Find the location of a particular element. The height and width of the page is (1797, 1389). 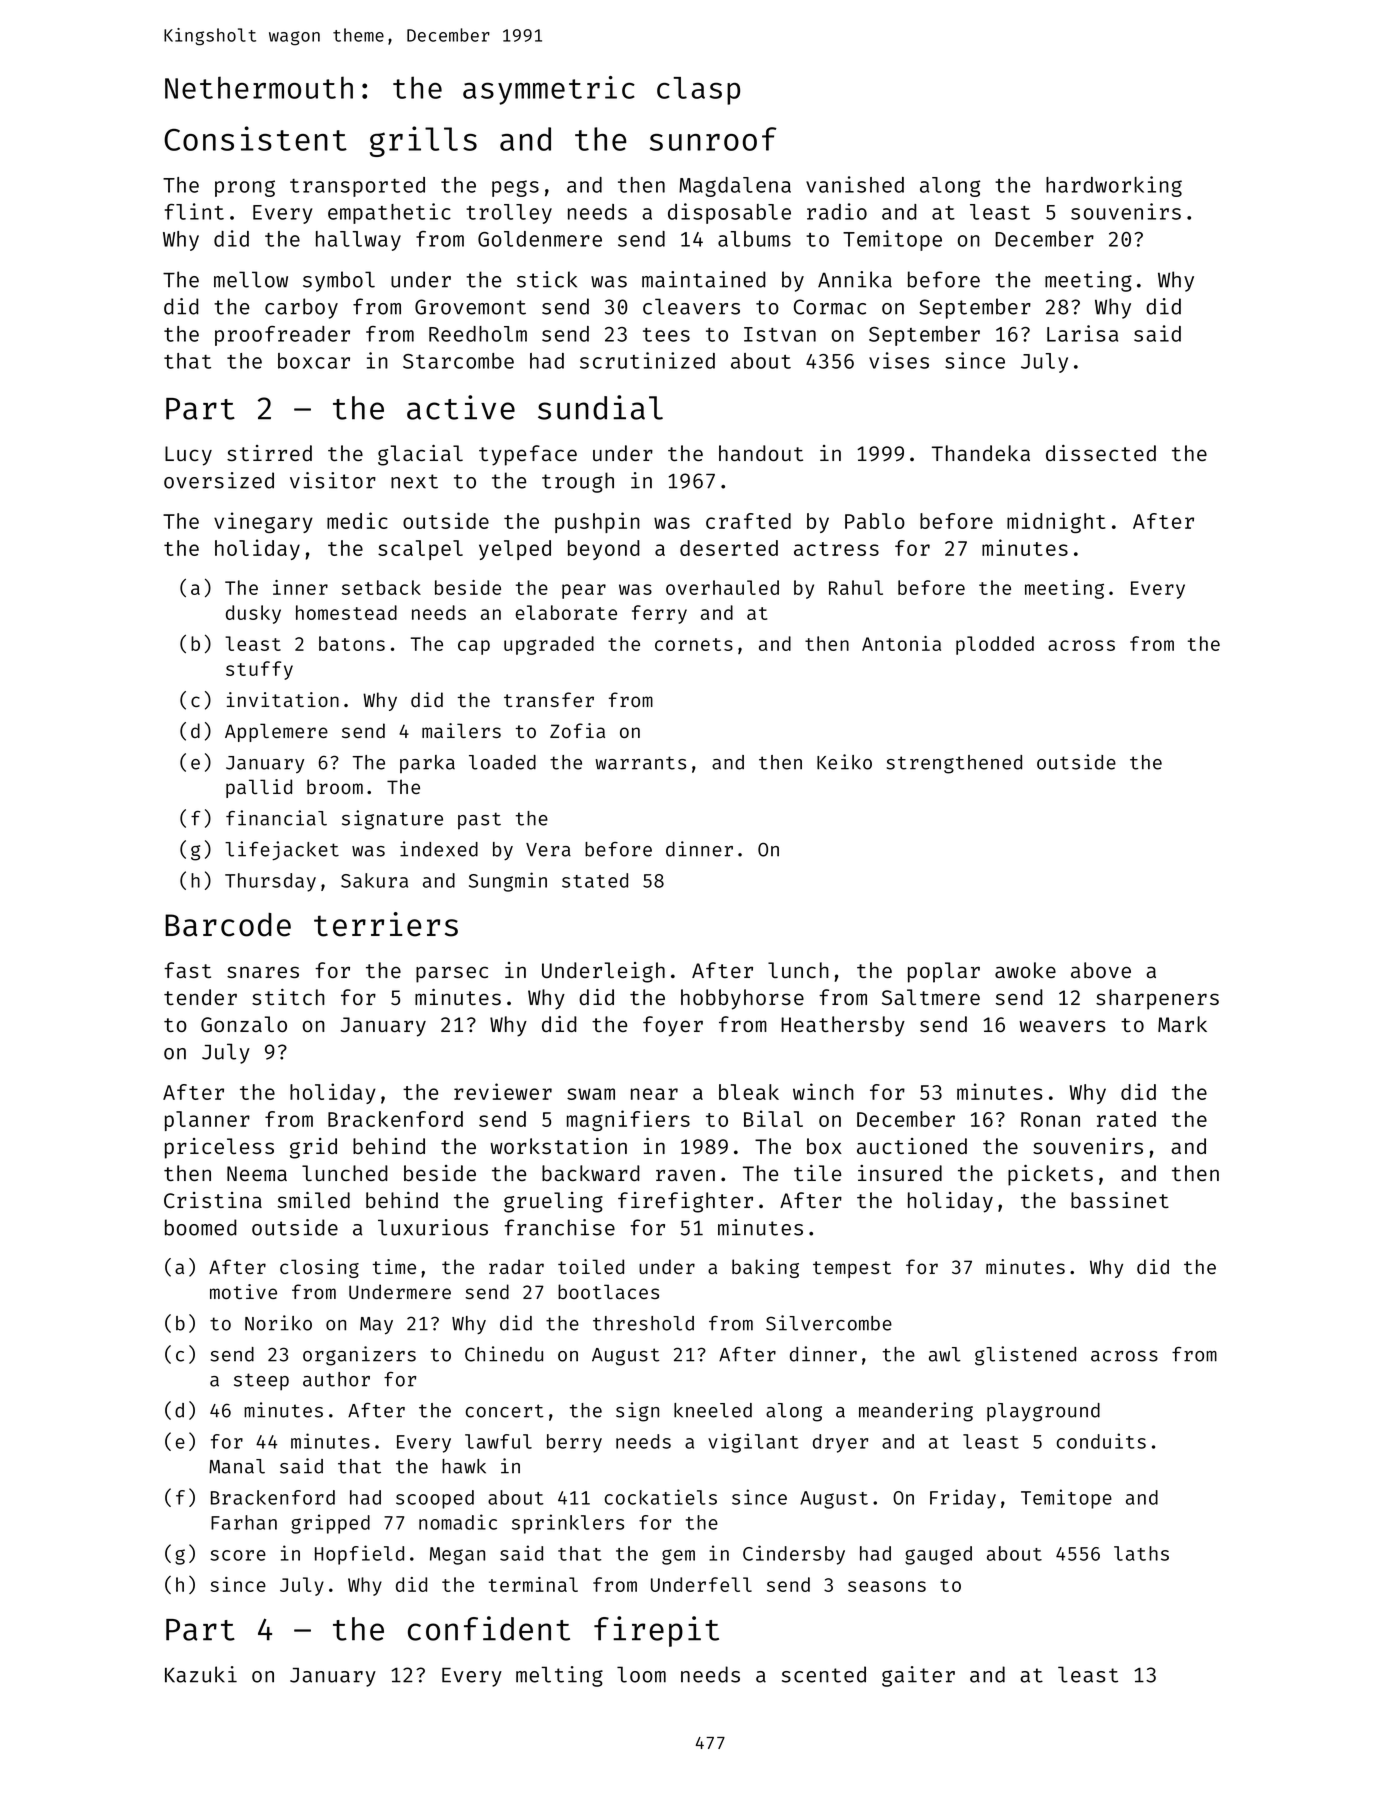

bootlaces is located at coordinates (608, 1291).
